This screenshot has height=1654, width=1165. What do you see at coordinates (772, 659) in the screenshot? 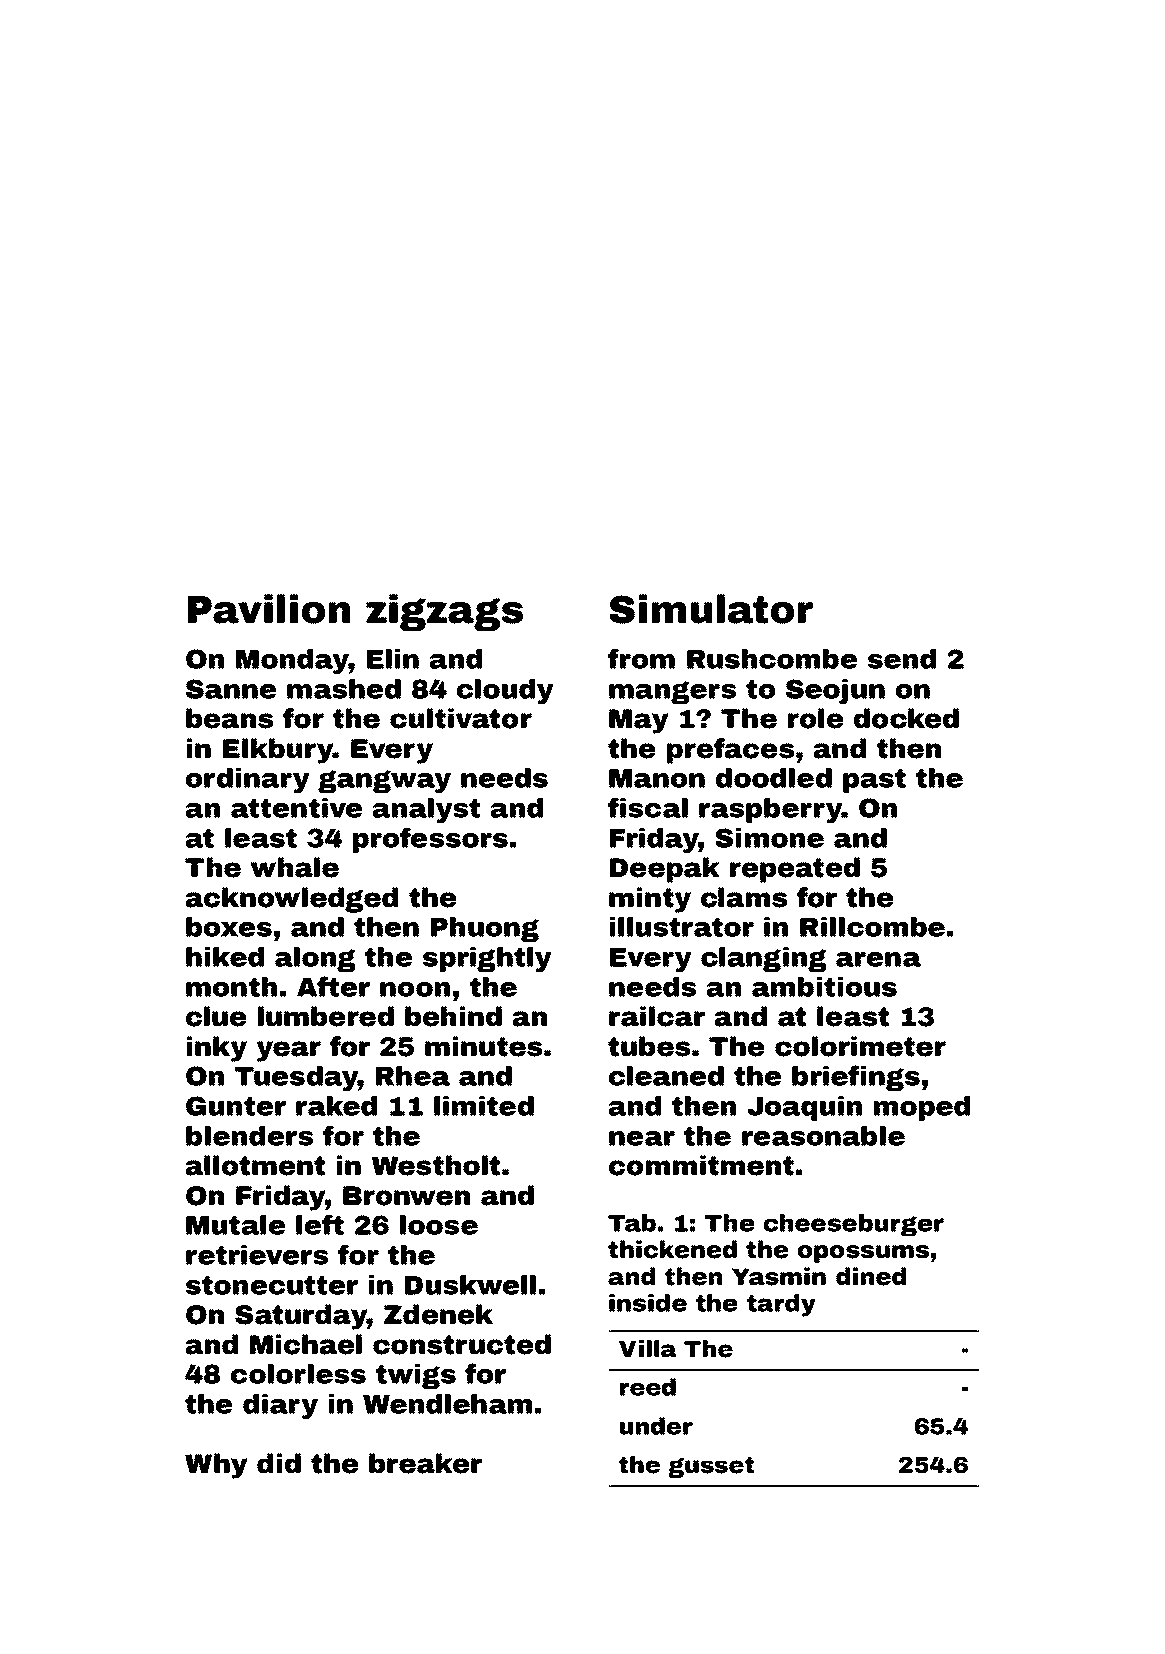
I see `Rushcombe` at bounding box center [772, 659].
